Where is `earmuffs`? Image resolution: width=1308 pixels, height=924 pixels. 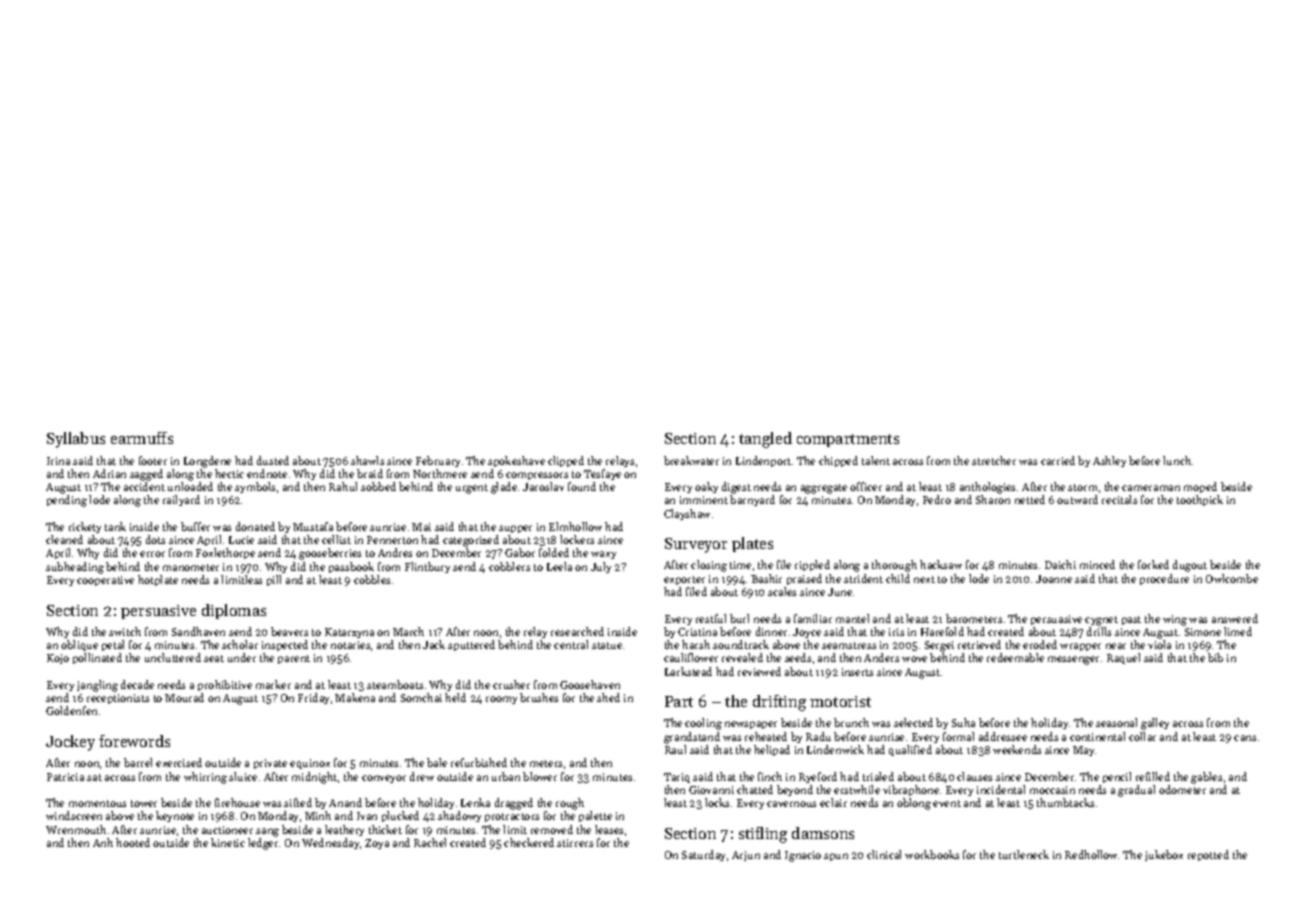 earmuffs is located at coordinates (142, 438).
